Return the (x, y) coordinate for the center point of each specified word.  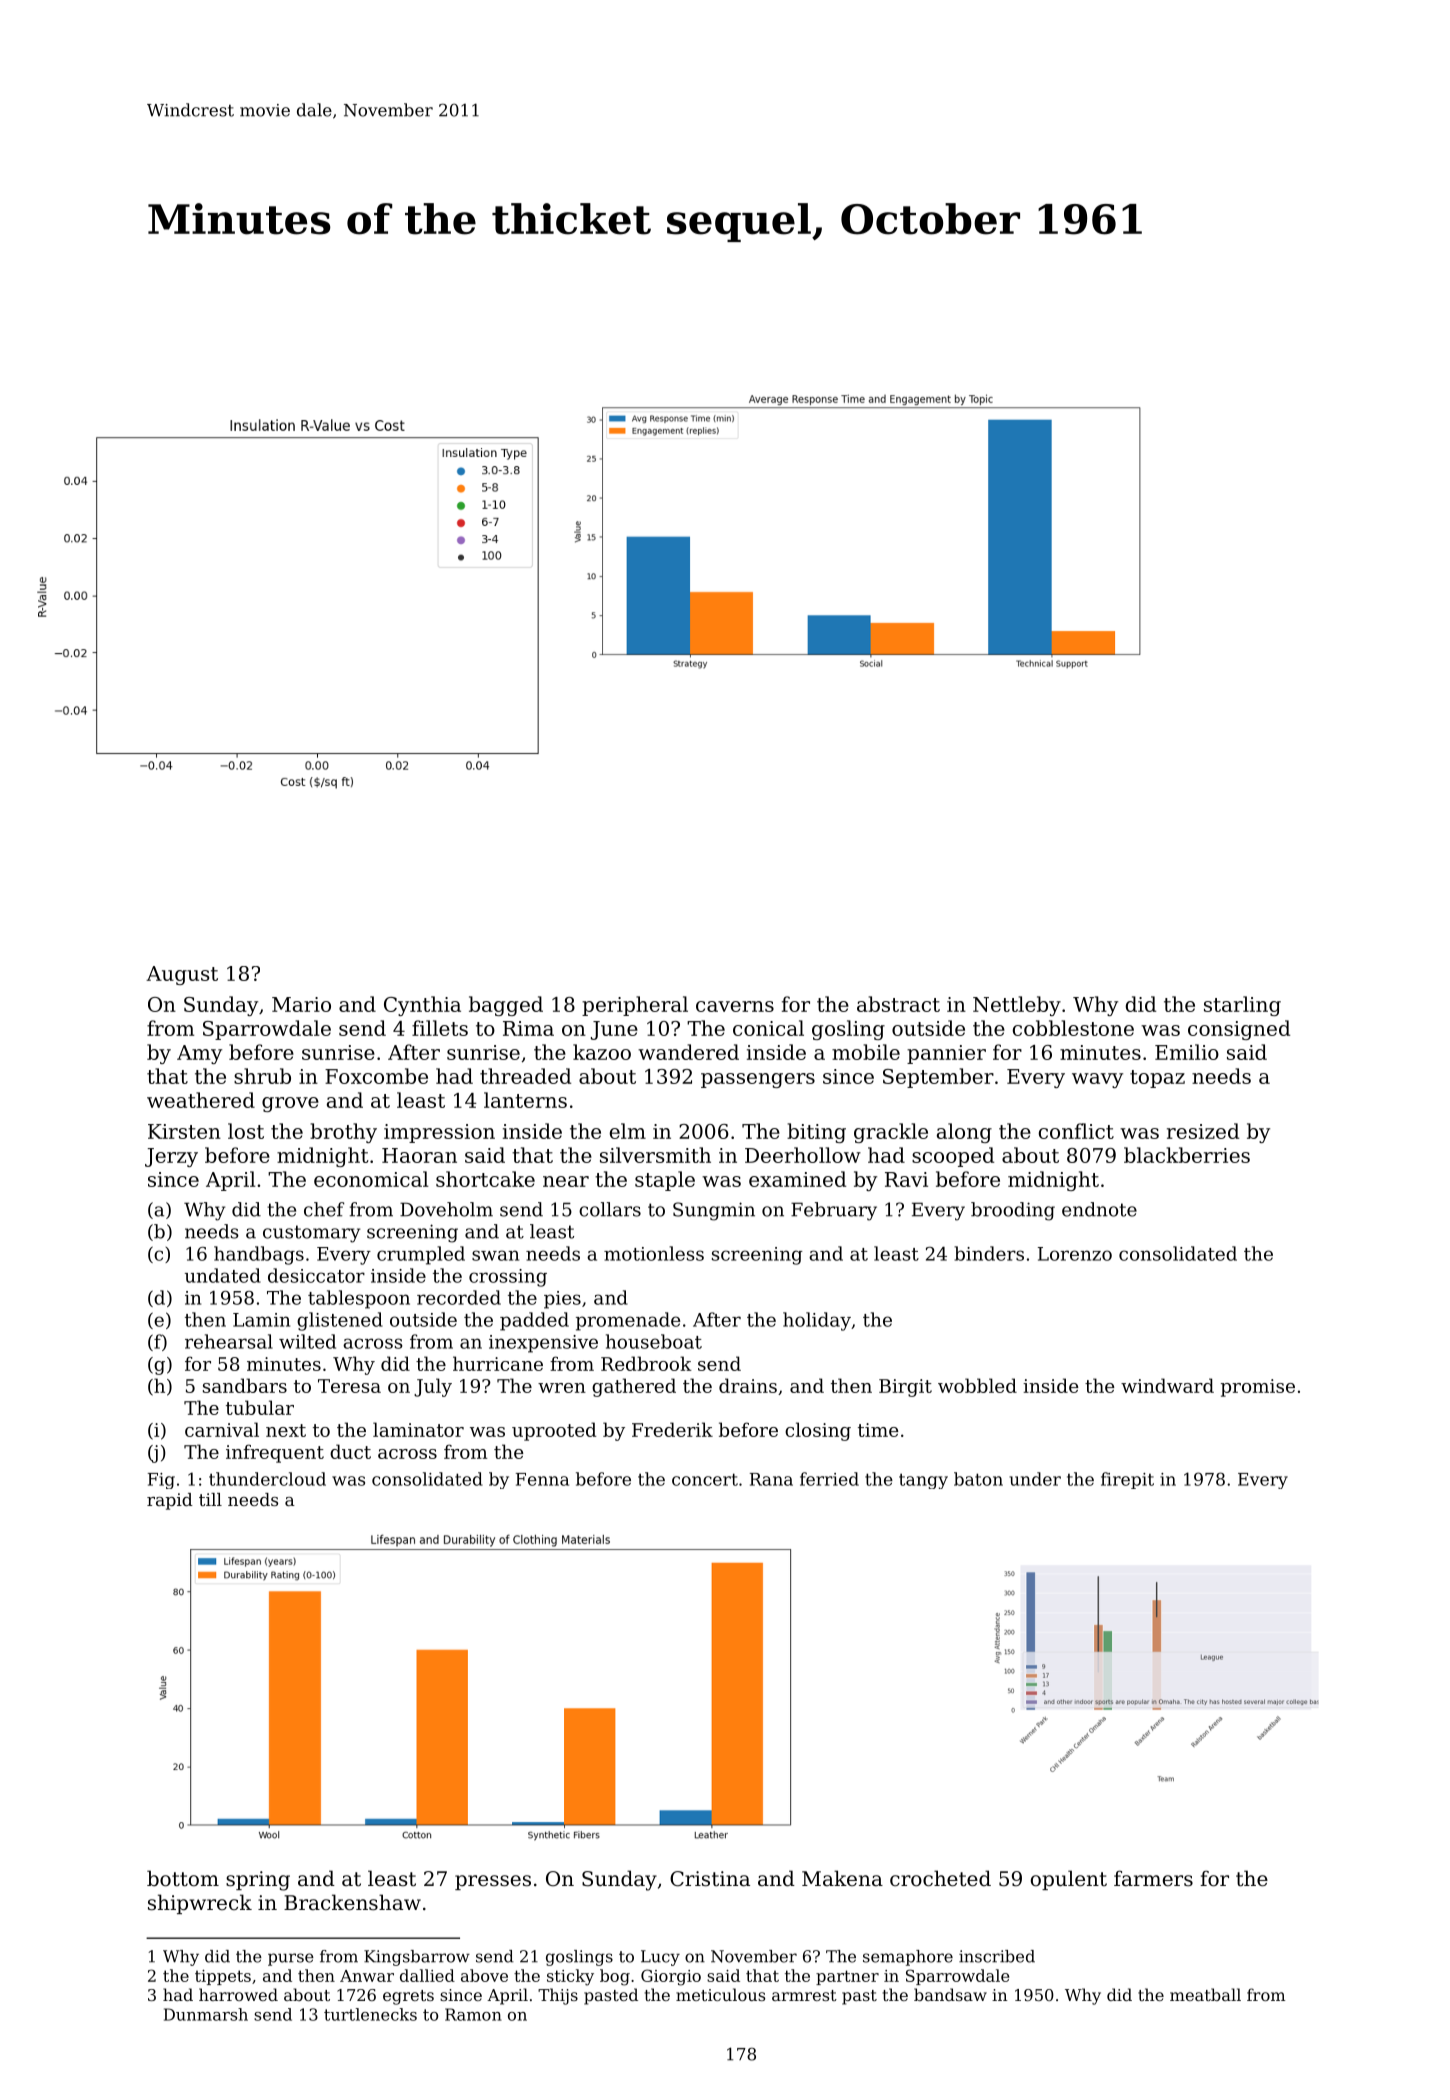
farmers (1153, 1878)
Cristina (710, 1879)
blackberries (1187, 1155)
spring (258, 1881)
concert (705, 1479)
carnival (222, 1429)
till (210, 1499)
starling (1242, 1006)
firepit (1127, 1480)
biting (816, 1133)
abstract (898, 1004)
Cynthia (422, 1006)
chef (324, 1209)
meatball (1205, 1994)
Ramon (473, 2014)
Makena (842, 1878)
